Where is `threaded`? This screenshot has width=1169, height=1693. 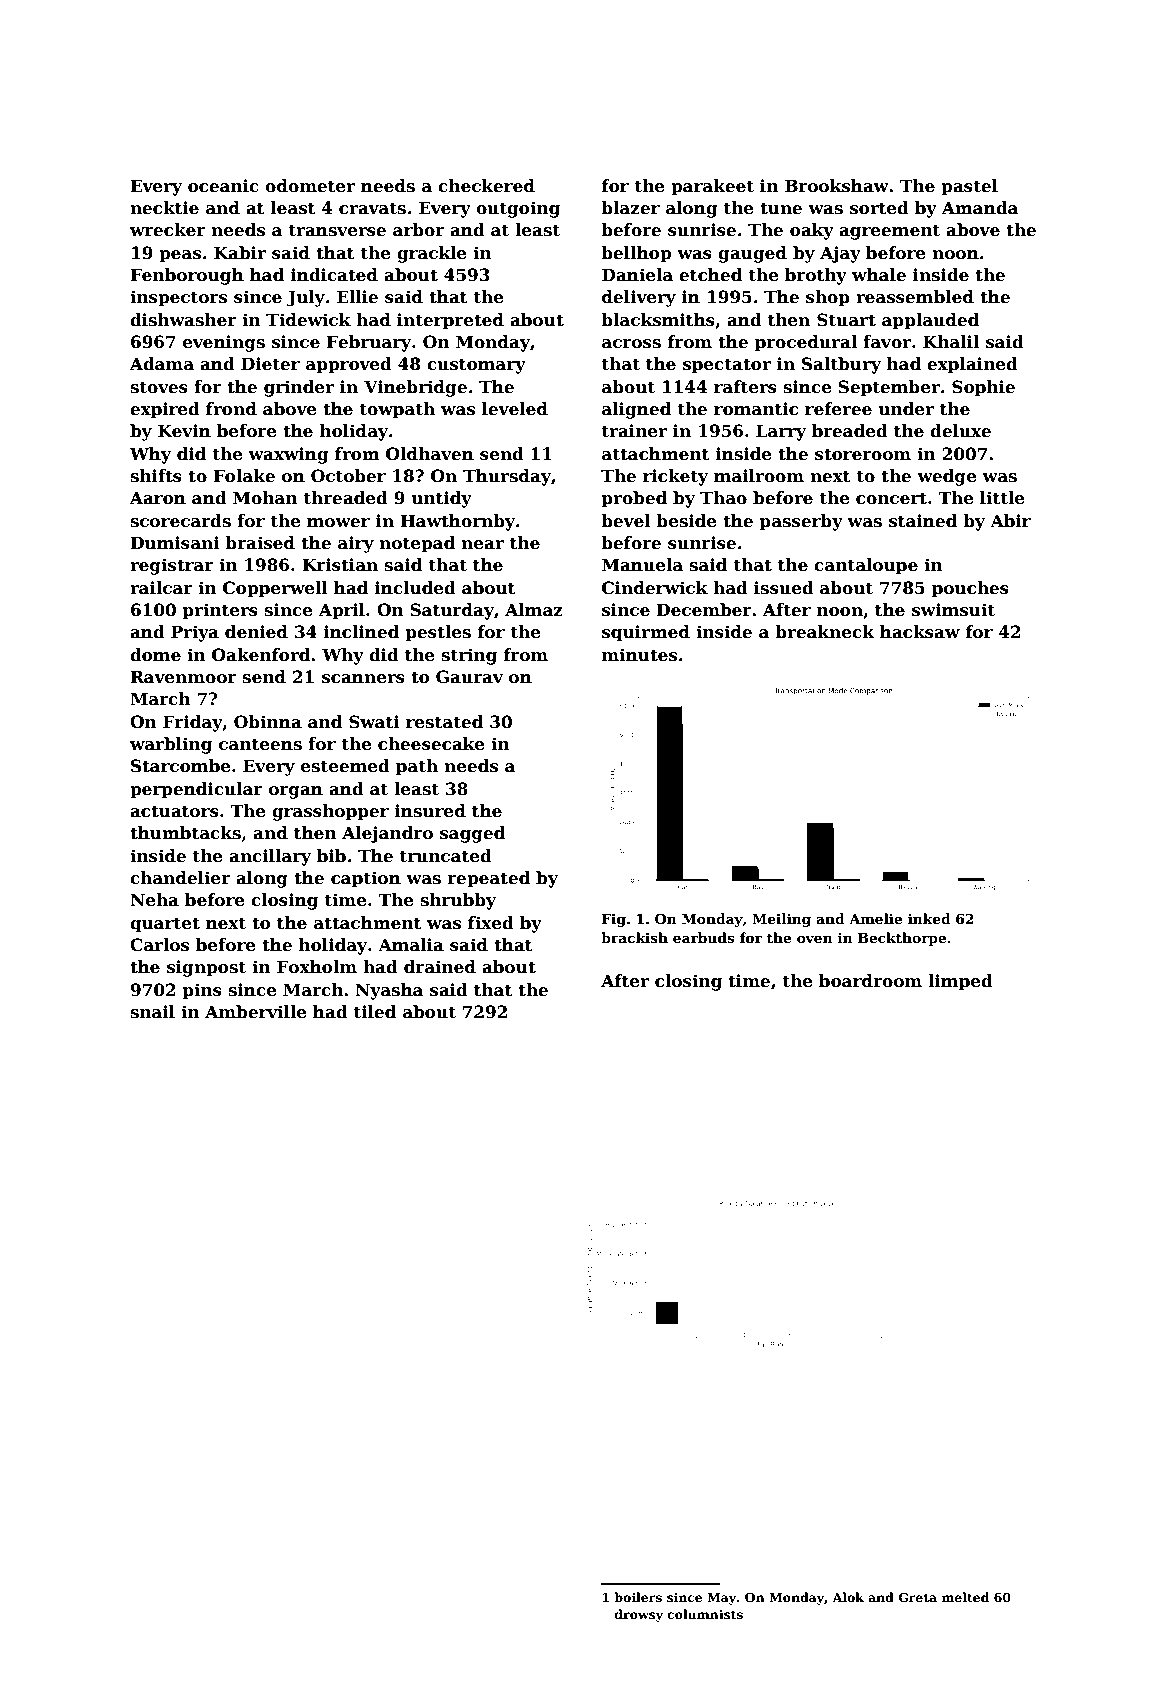
threaded is located at coordinates (346, 498).
